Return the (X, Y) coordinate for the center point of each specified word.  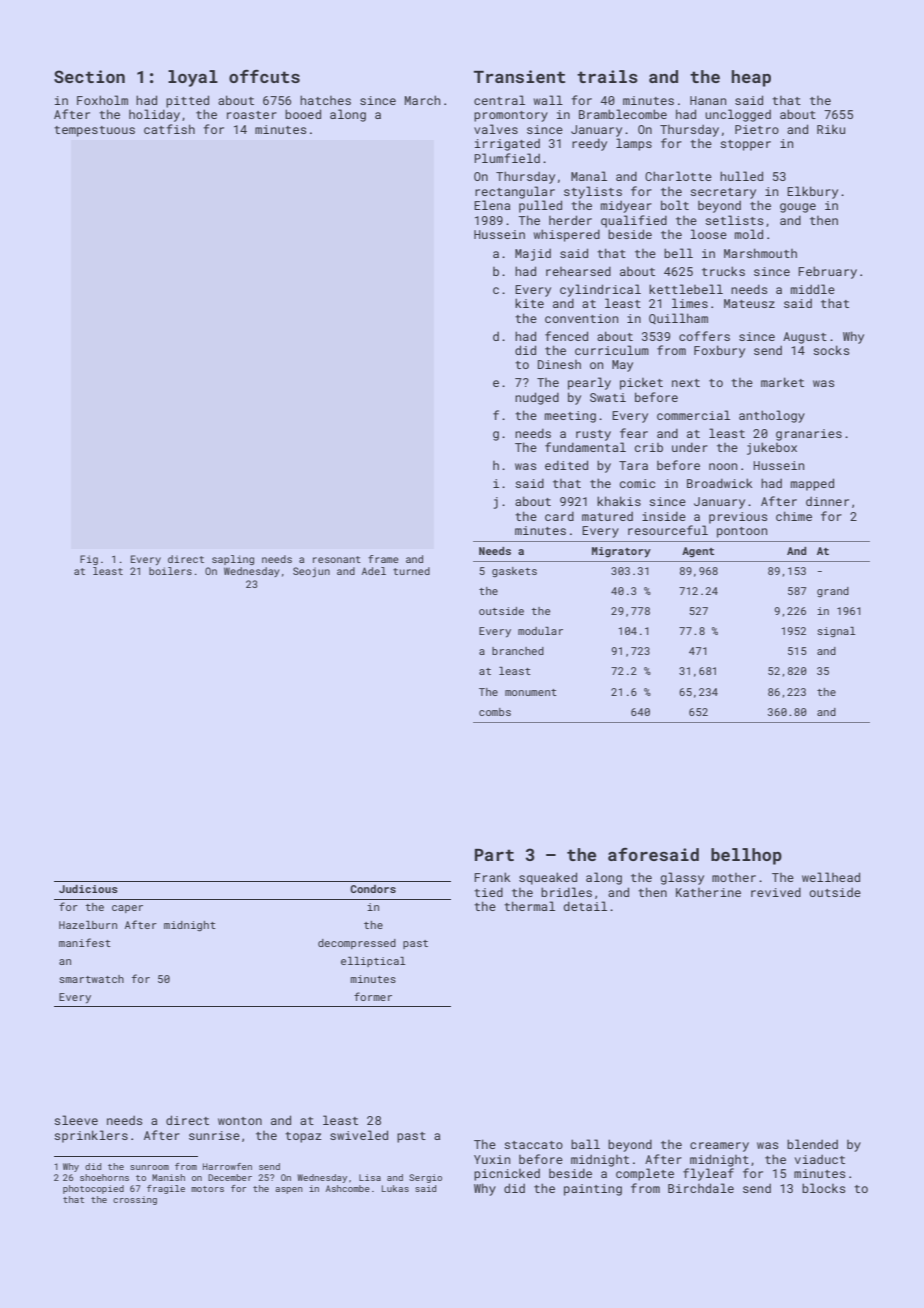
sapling (233, 560)
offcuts (264, 76)
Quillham (678, 318)
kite (529, 303)
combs (495, 712)
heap (751, 78)
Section (89, 76)
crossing (135, 1200)
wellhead (831, 877)
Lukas (395, 1188)
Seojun (311, 572)
